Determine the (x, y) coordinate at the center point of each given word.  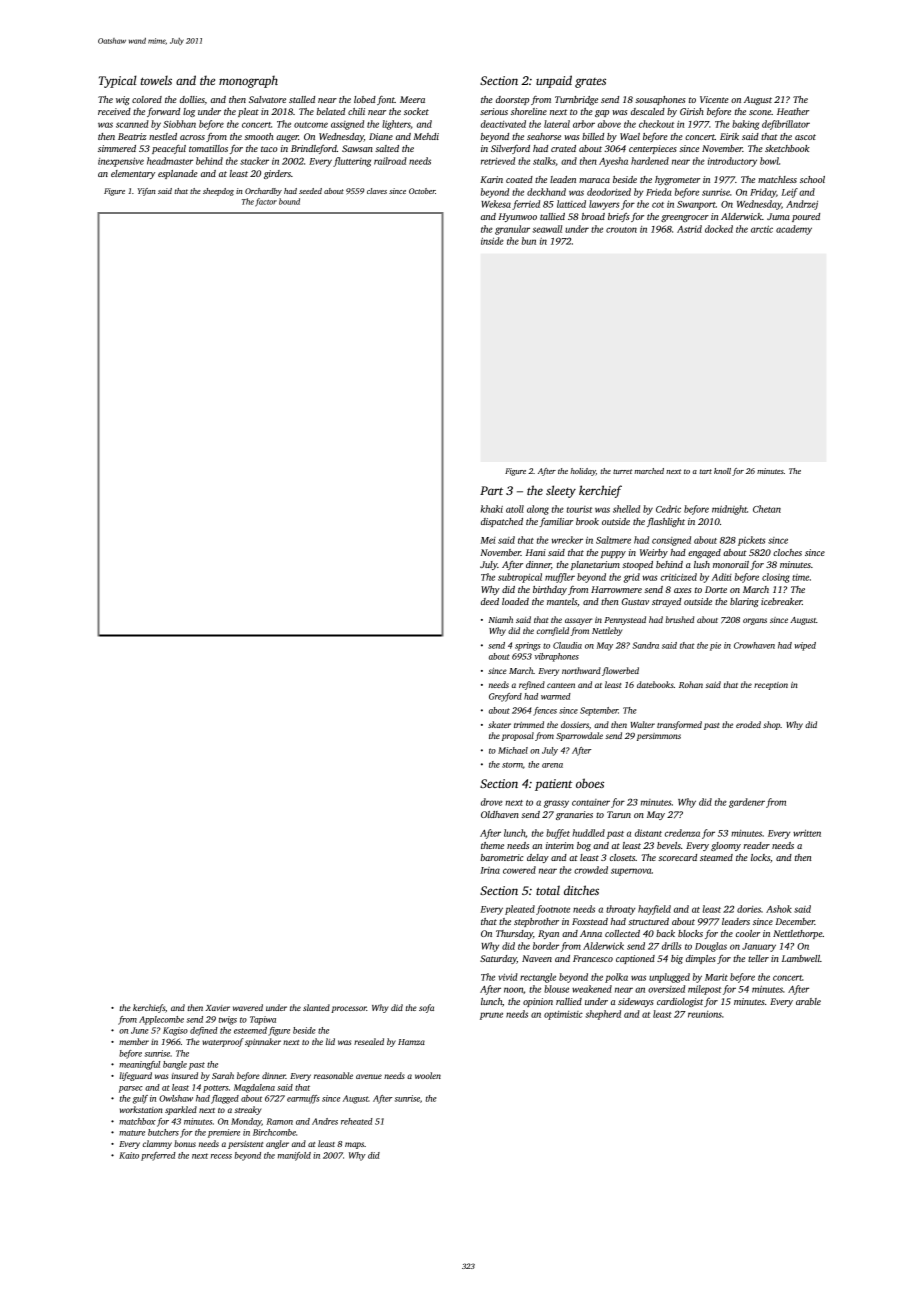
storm (512, 765)
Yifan (146, 192)
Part (491, 490)
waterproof (222, 1042)
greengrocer (685, 218)
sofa (426, 1008)
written (807, 833)
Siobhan (179, 124)
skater (499, 724)
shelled (626, 509)
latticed (571, 204)
